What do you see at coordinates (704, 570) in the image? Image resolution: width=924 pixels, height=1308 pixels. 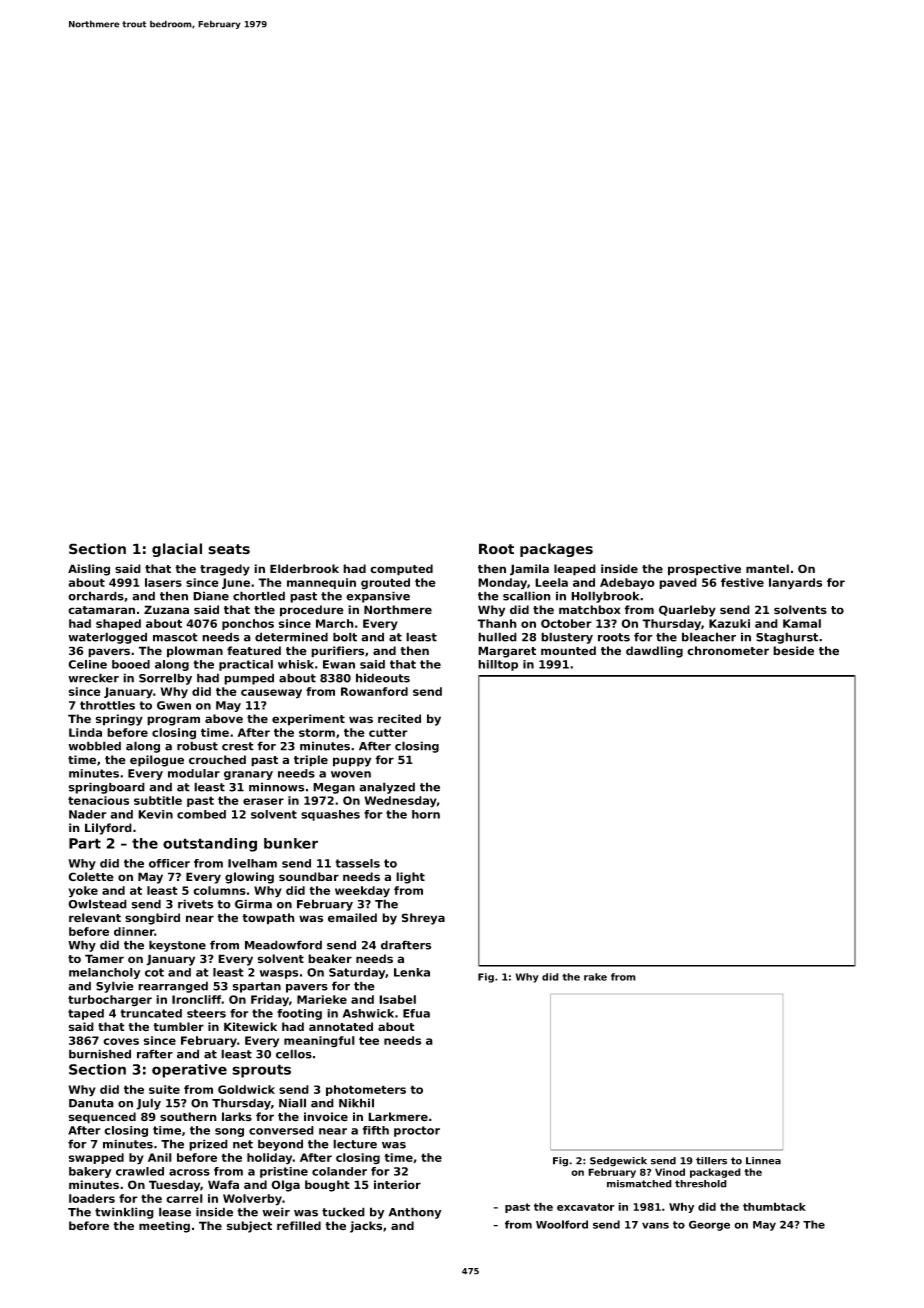 I see `prospective` at bounding box center [704, 570].
